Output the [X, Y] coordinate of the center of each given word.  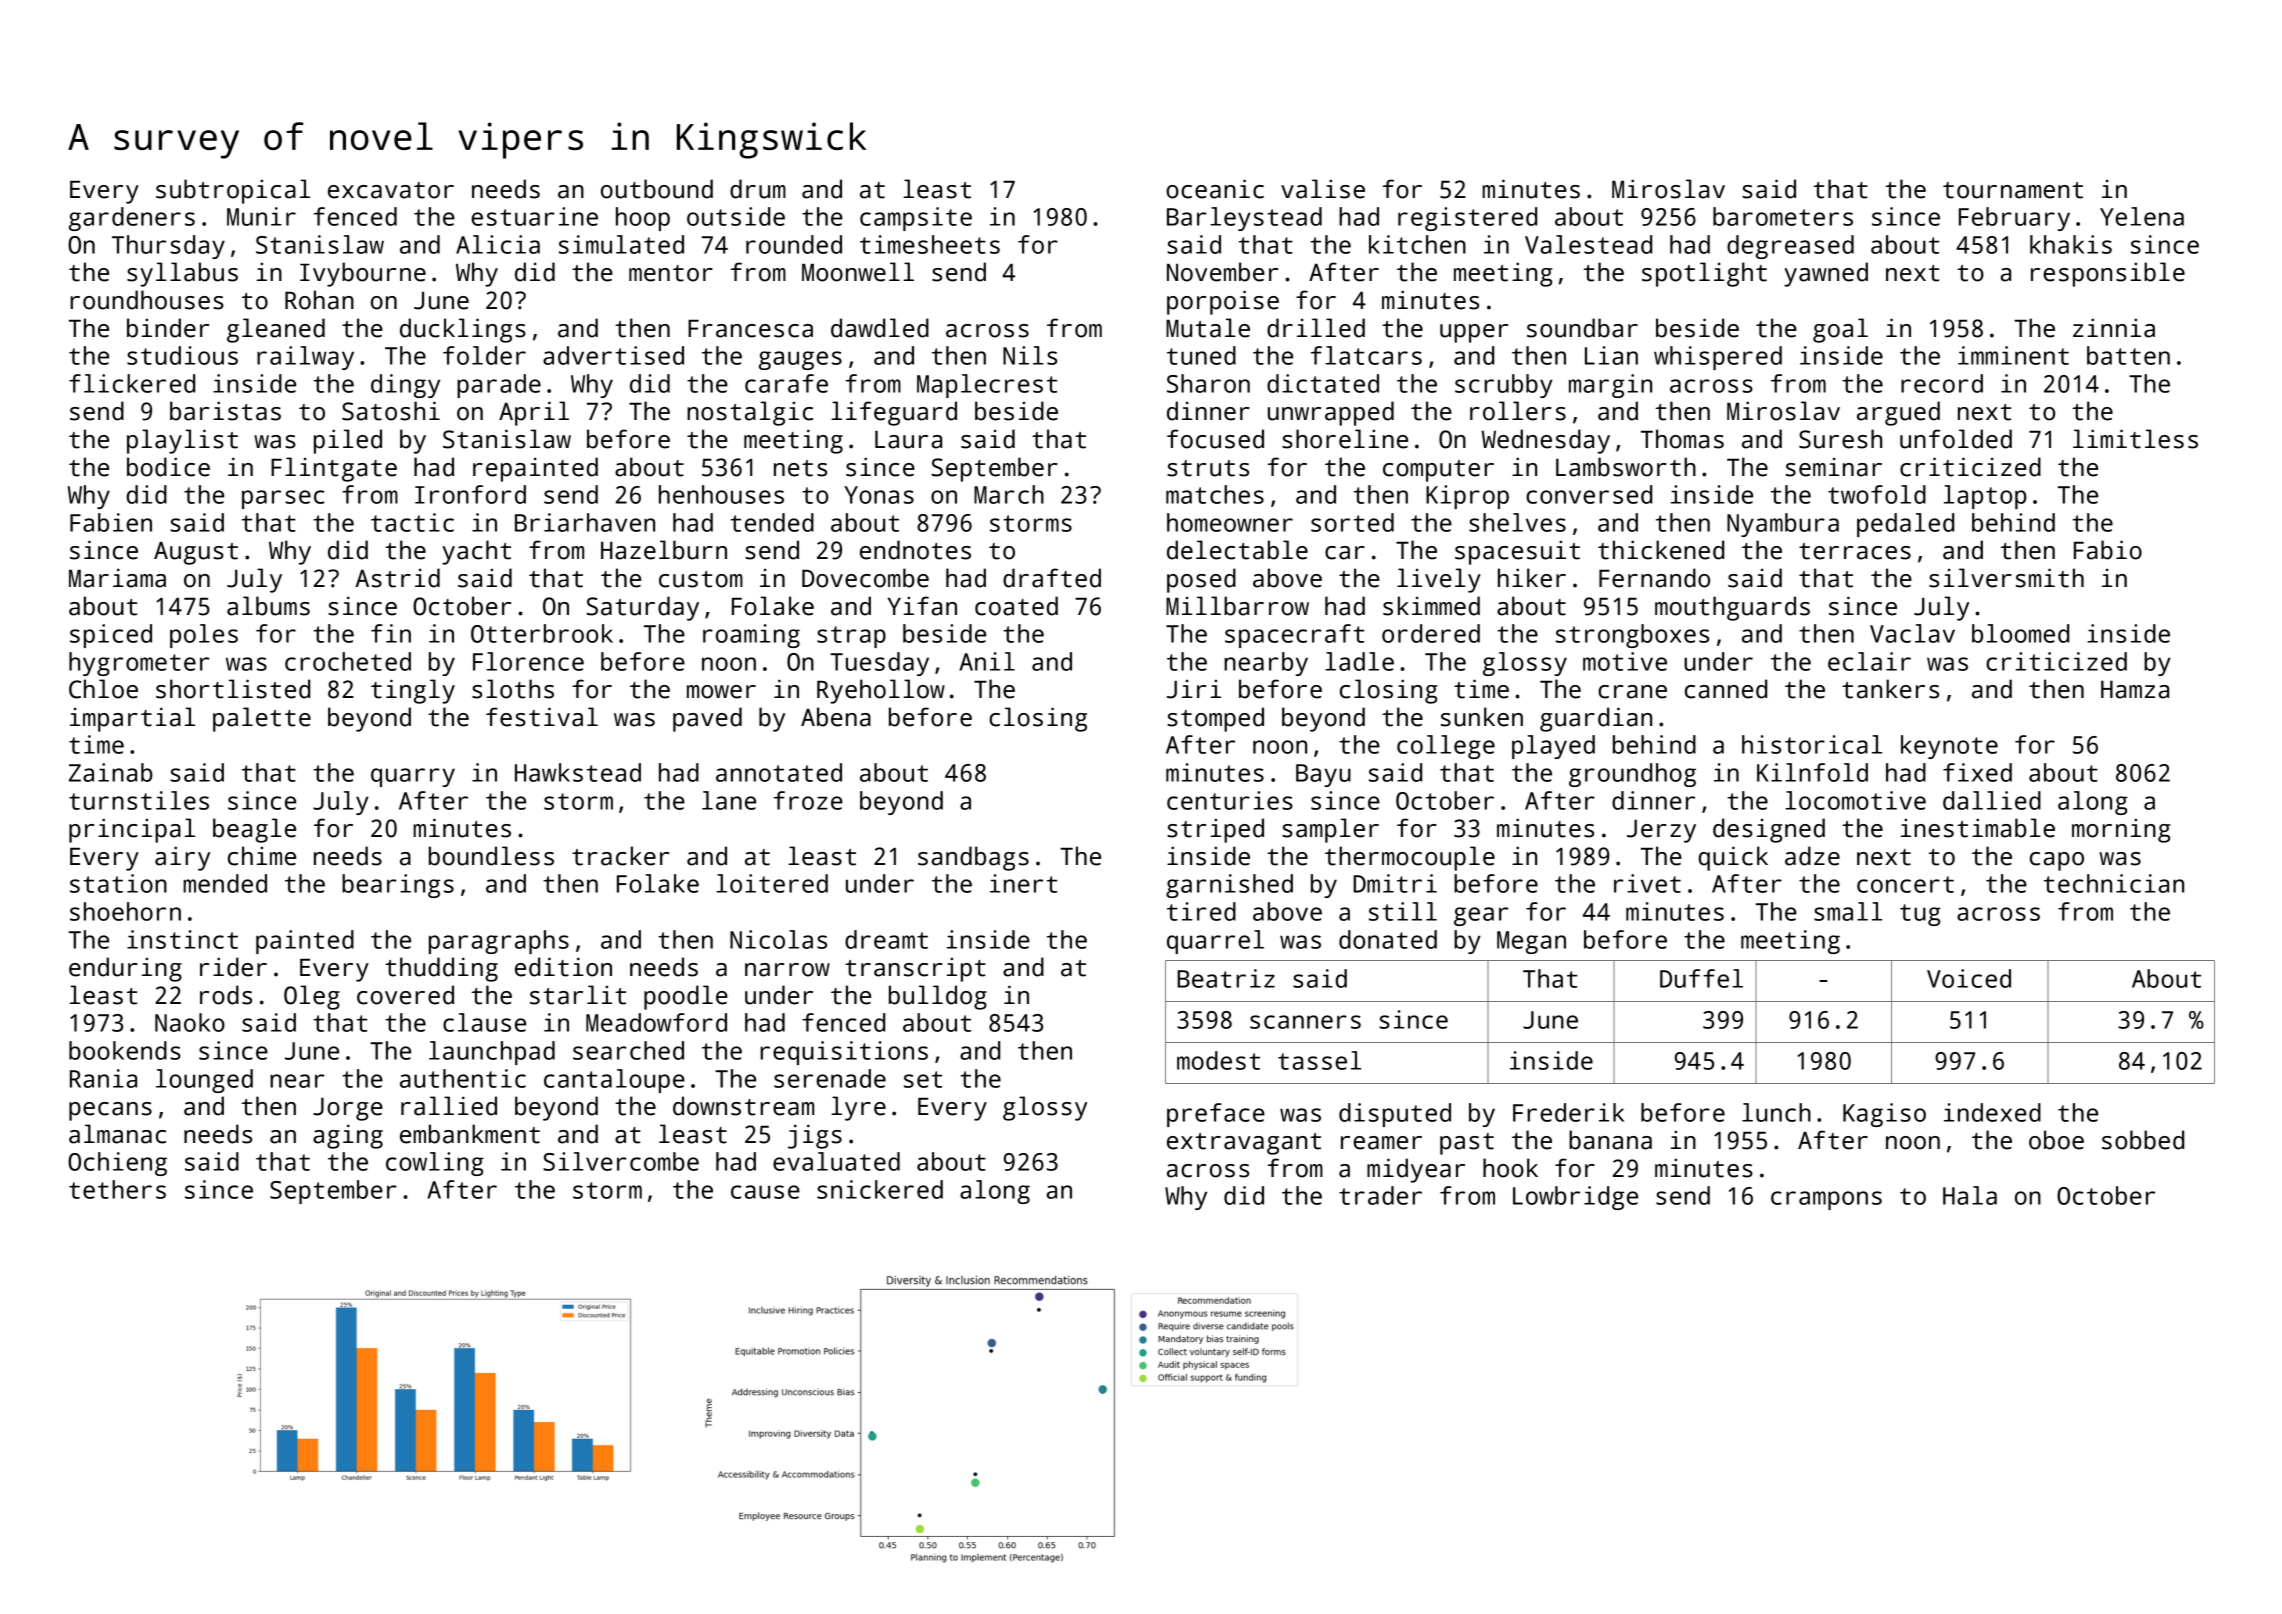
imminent [2013, 355]
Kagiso [1884, 1115]
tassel [1319, 1060]
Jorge [348, 1109]
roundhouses [147, 300]
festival [542, 717]
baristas [225, 411]
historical [1812, 744]
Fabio [2108, 550]
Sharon [1208, 383]
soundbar [1582, 328]
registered [1467, 219]
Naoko [190, 1022]
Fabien [111, 522]
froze [808, 800]
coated [1016, 606]
